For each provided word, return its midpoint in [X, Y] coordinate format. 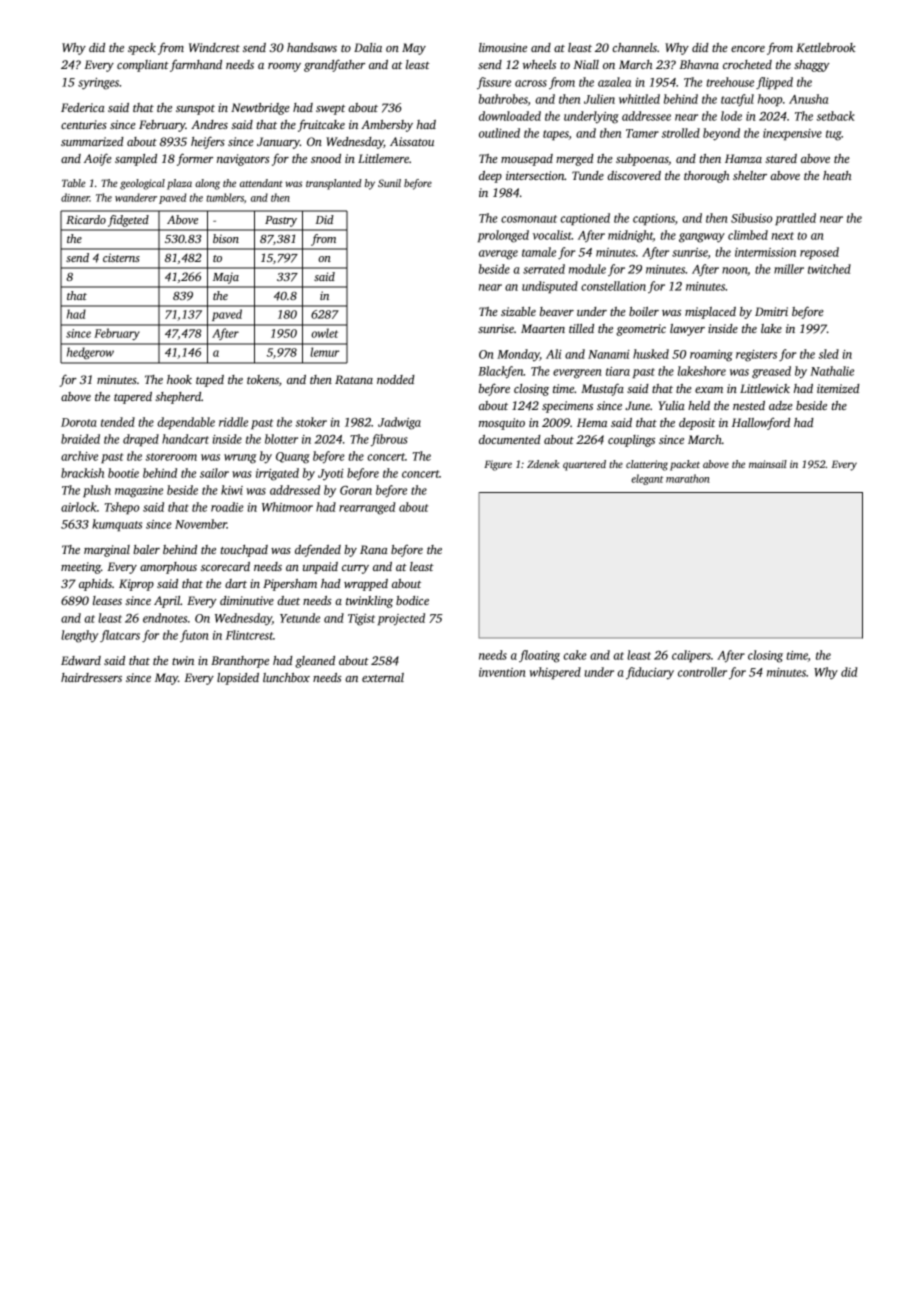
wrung [240, 459]
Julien [599, 99]
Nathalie [832, 371]
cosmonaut [529, 219]
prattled [795, 219]
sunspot [195, 110]
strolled [681, 133]
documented [510, 439]
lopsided [238, 679]
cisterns [121, 257]
